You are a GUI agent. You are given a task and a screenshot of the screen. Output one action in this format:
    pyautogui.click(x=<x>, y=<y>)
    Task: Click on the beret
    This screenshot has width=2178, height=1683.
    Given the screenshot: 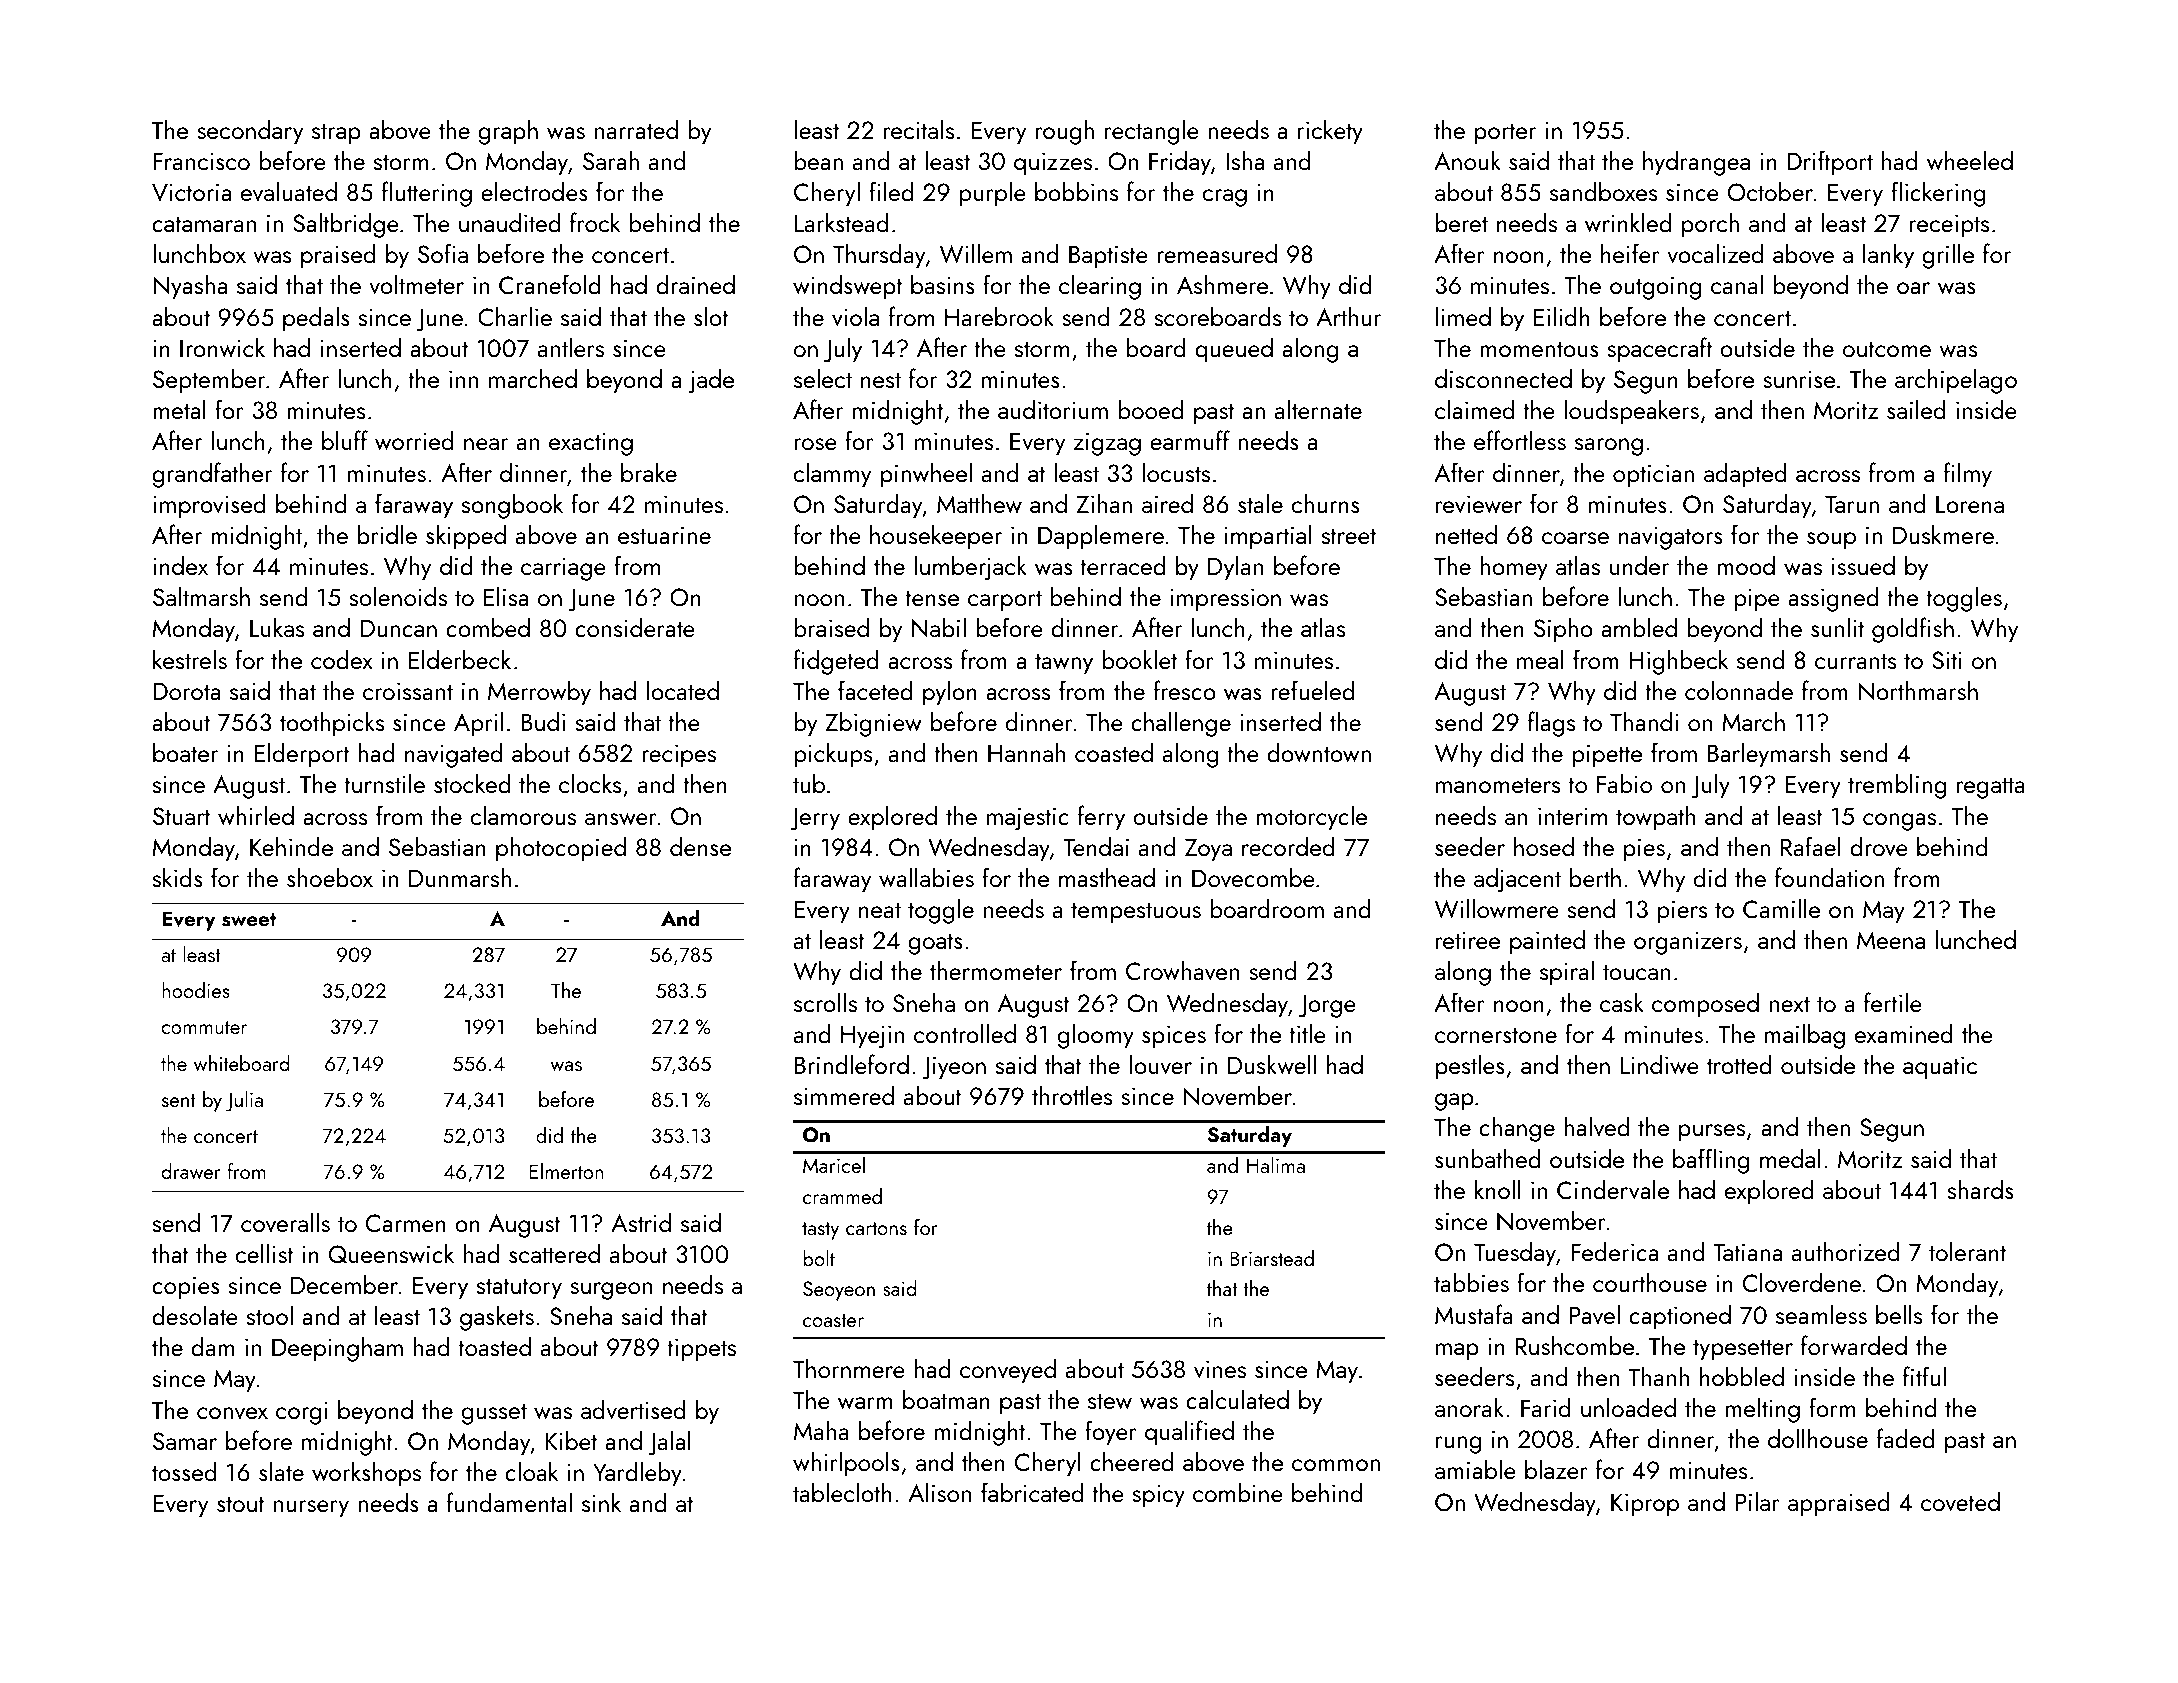 What is the action you would take?
    pyautogui.click(x=1462, y=222)
